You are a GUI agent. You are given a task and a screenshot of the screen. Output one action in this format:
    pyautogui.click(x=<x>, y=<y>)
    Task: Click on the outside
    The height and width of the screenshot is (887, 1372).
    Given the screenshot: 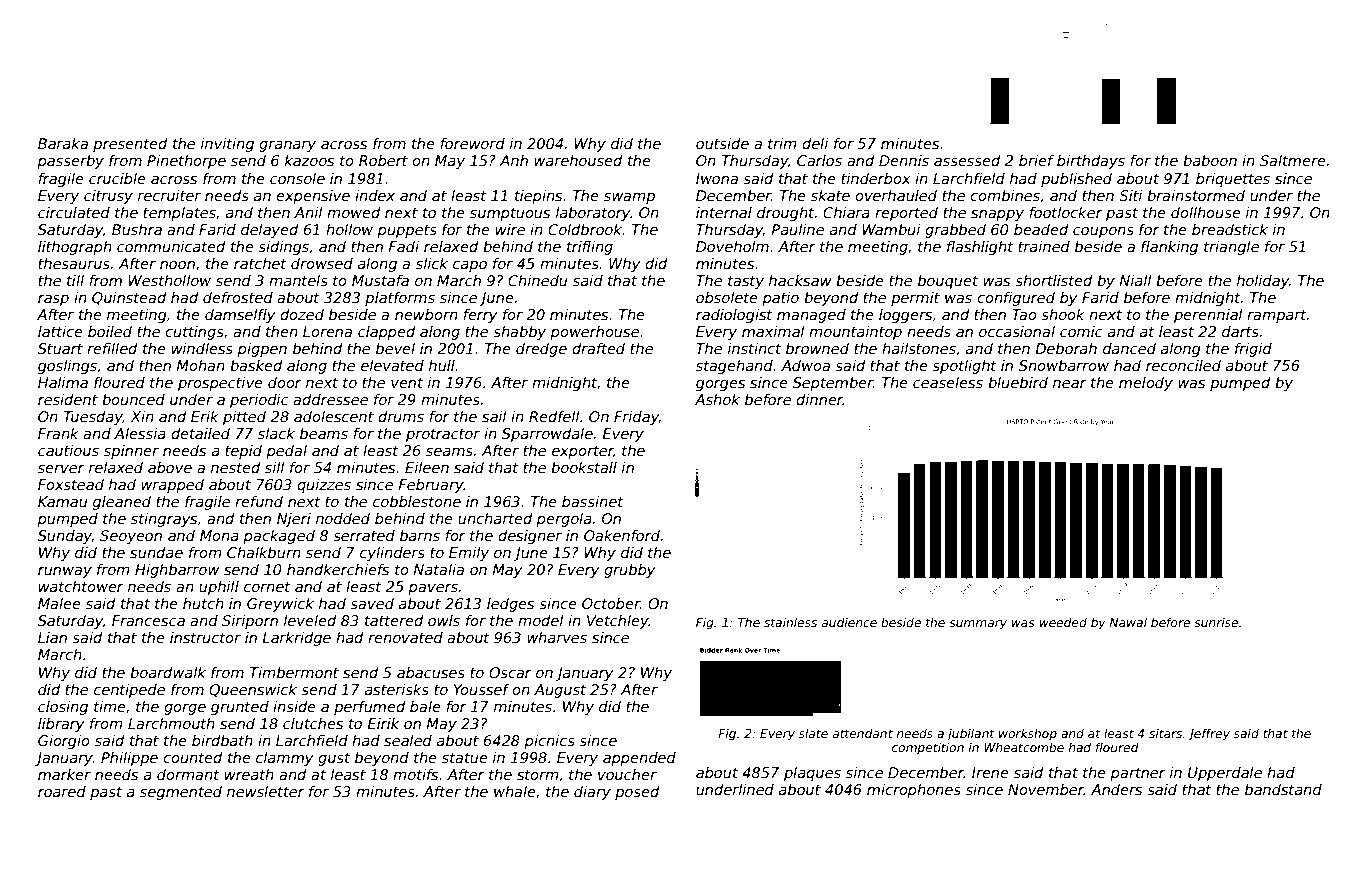 What is the action you would take?
    pyautogui.click(x=722, y=143)
